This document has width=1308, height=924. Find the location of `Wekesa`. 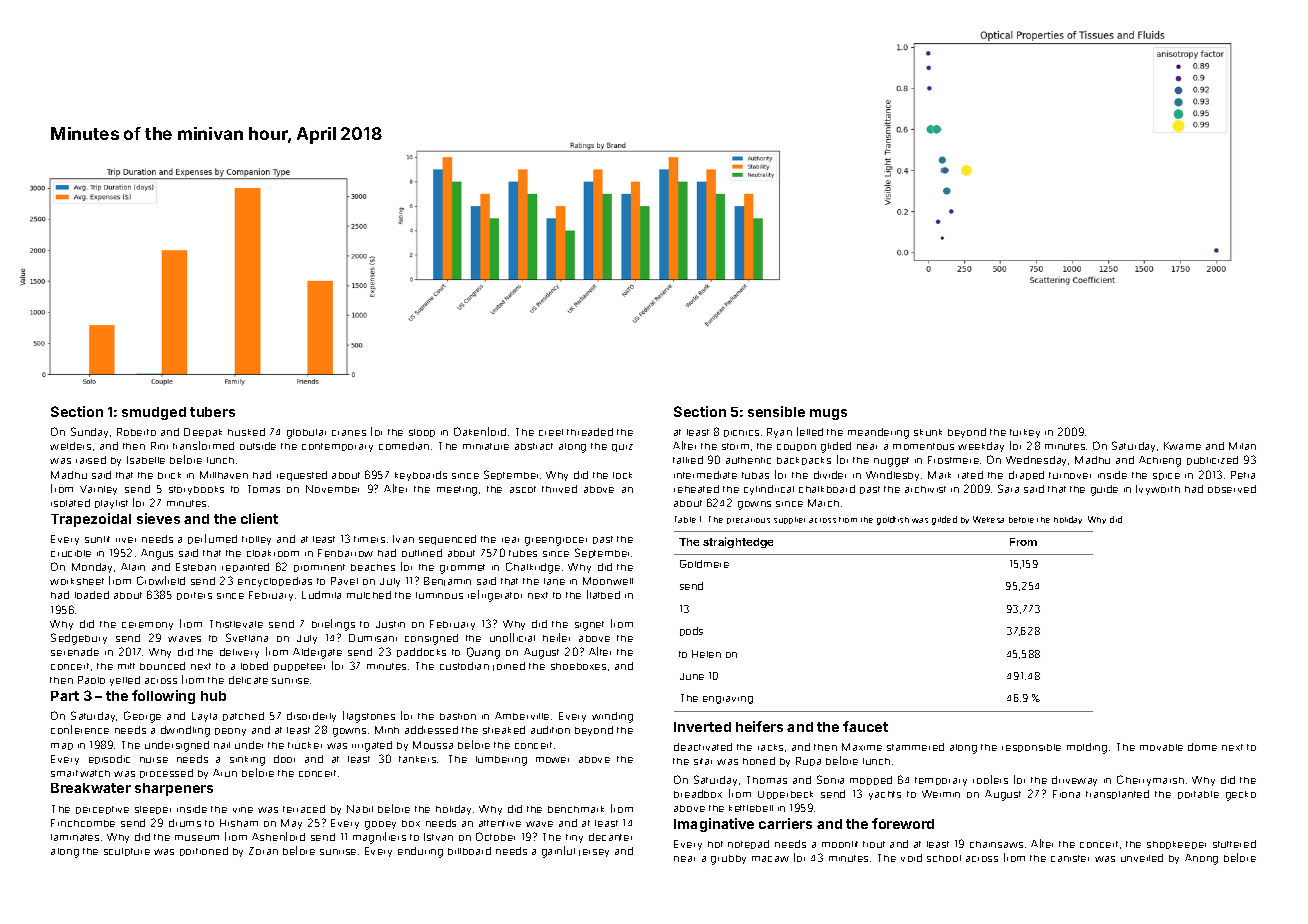

Wekesa is located at coordinates (988, 519).
